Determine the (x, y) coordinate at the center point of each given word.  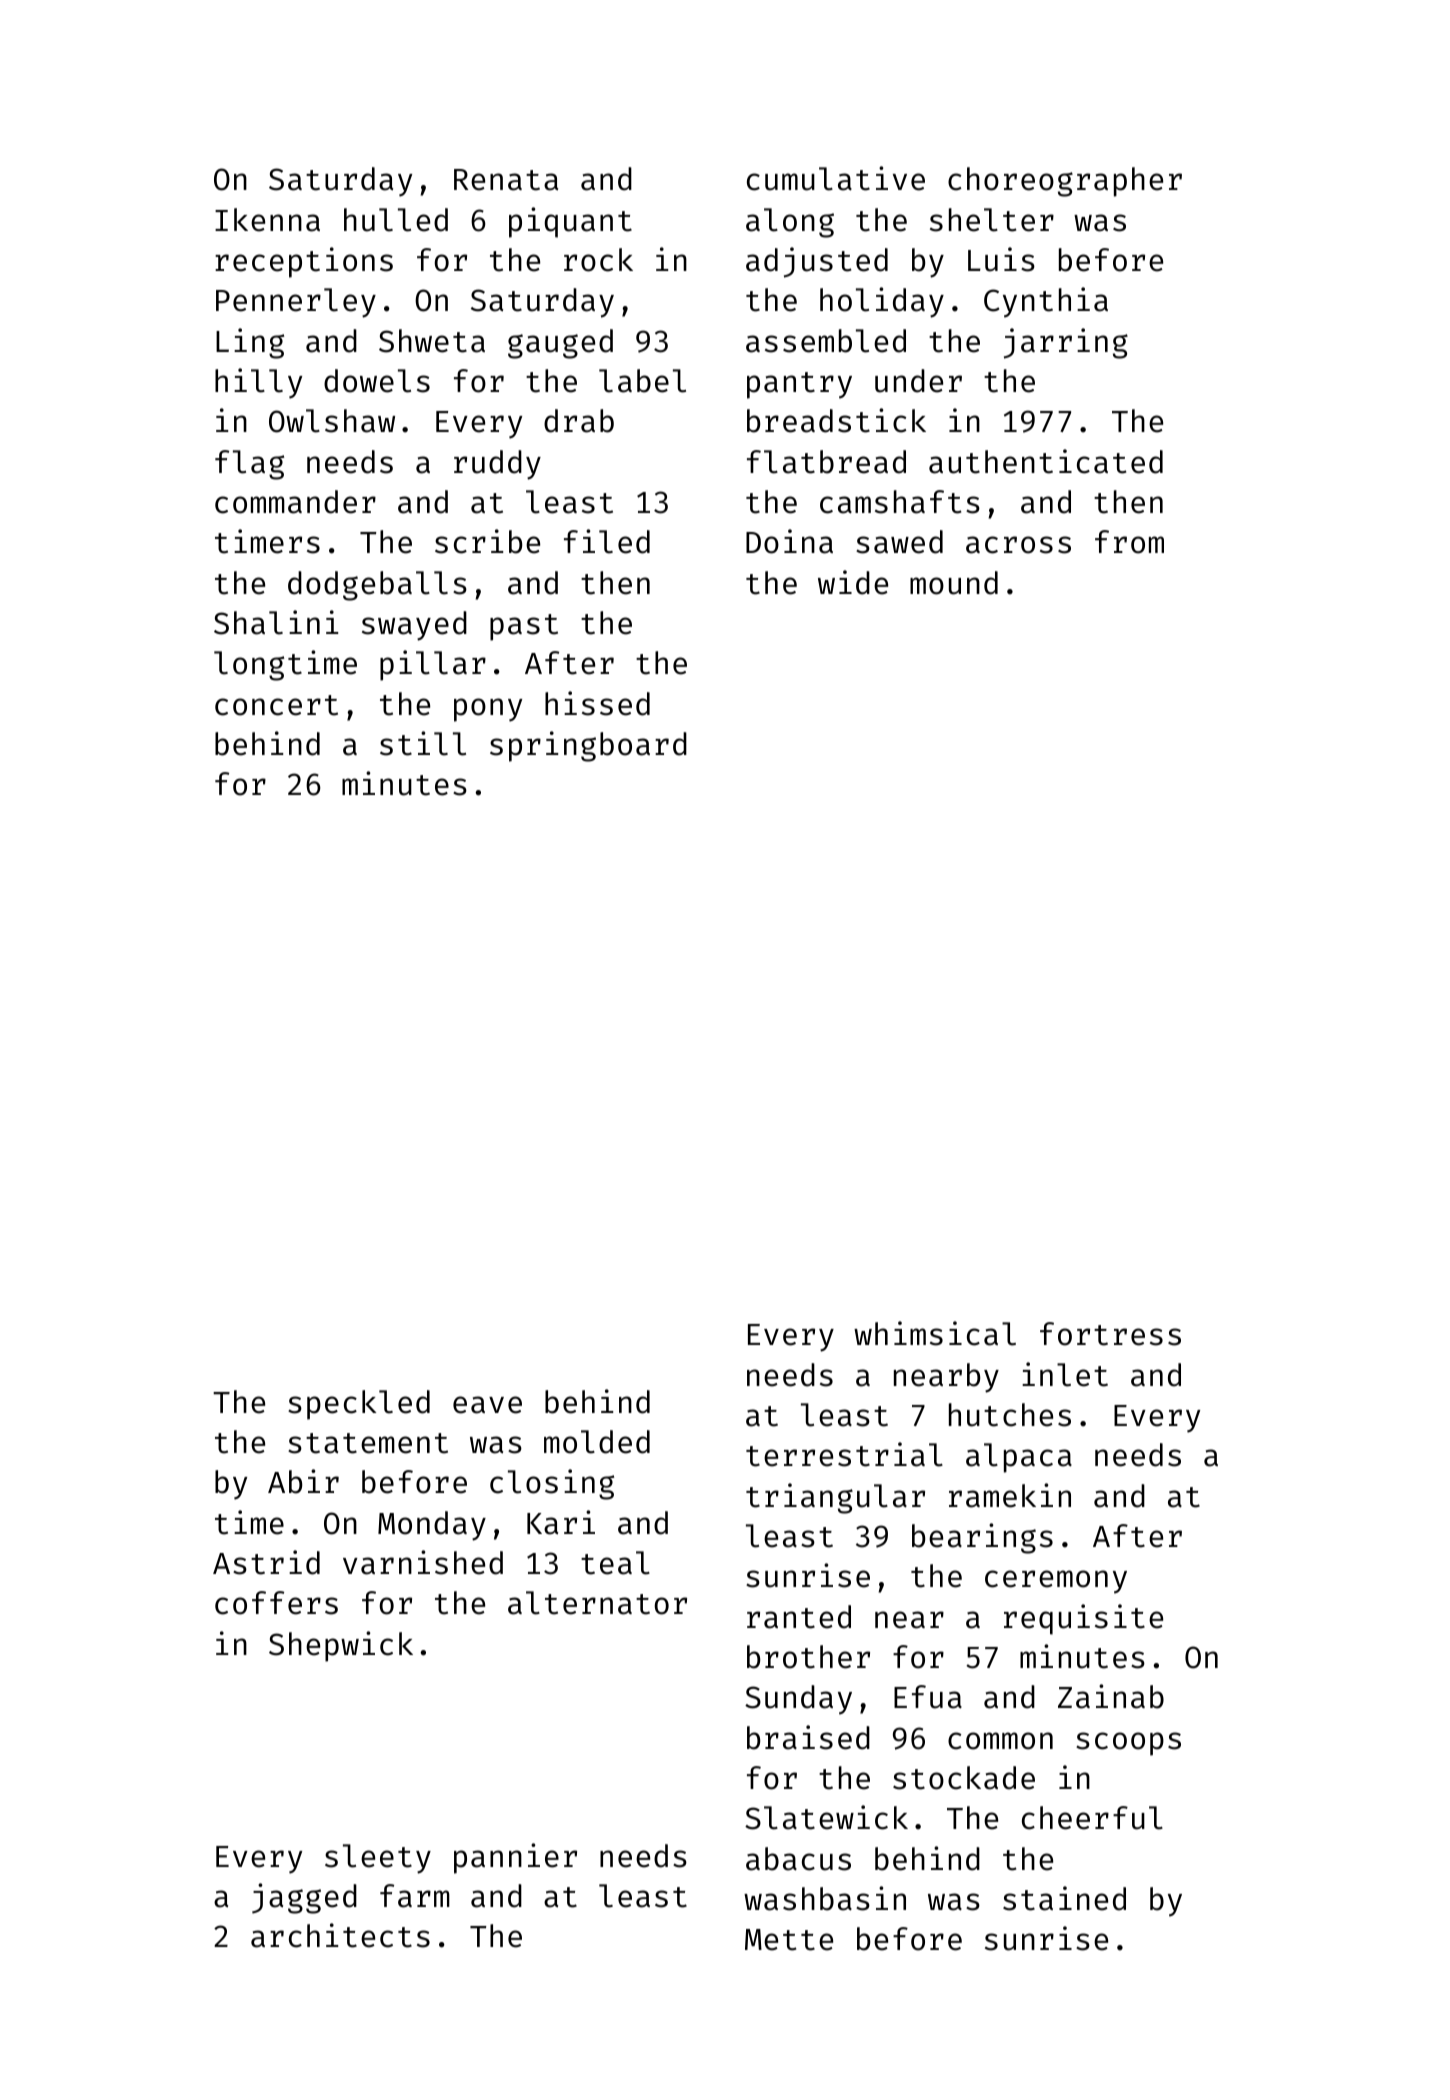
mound (954, 583)
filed (607, 541)
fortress (1110, 1334)
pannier (515, 1858)
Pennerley (296, 303)
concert (276, 705)
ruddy (497, 465)
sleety (378, 1859)
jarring (1066, 343)
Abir (303, 1481)
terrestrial (844, 1454)
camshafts (900, 502)
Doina (789, 541)
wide (853, 582)
